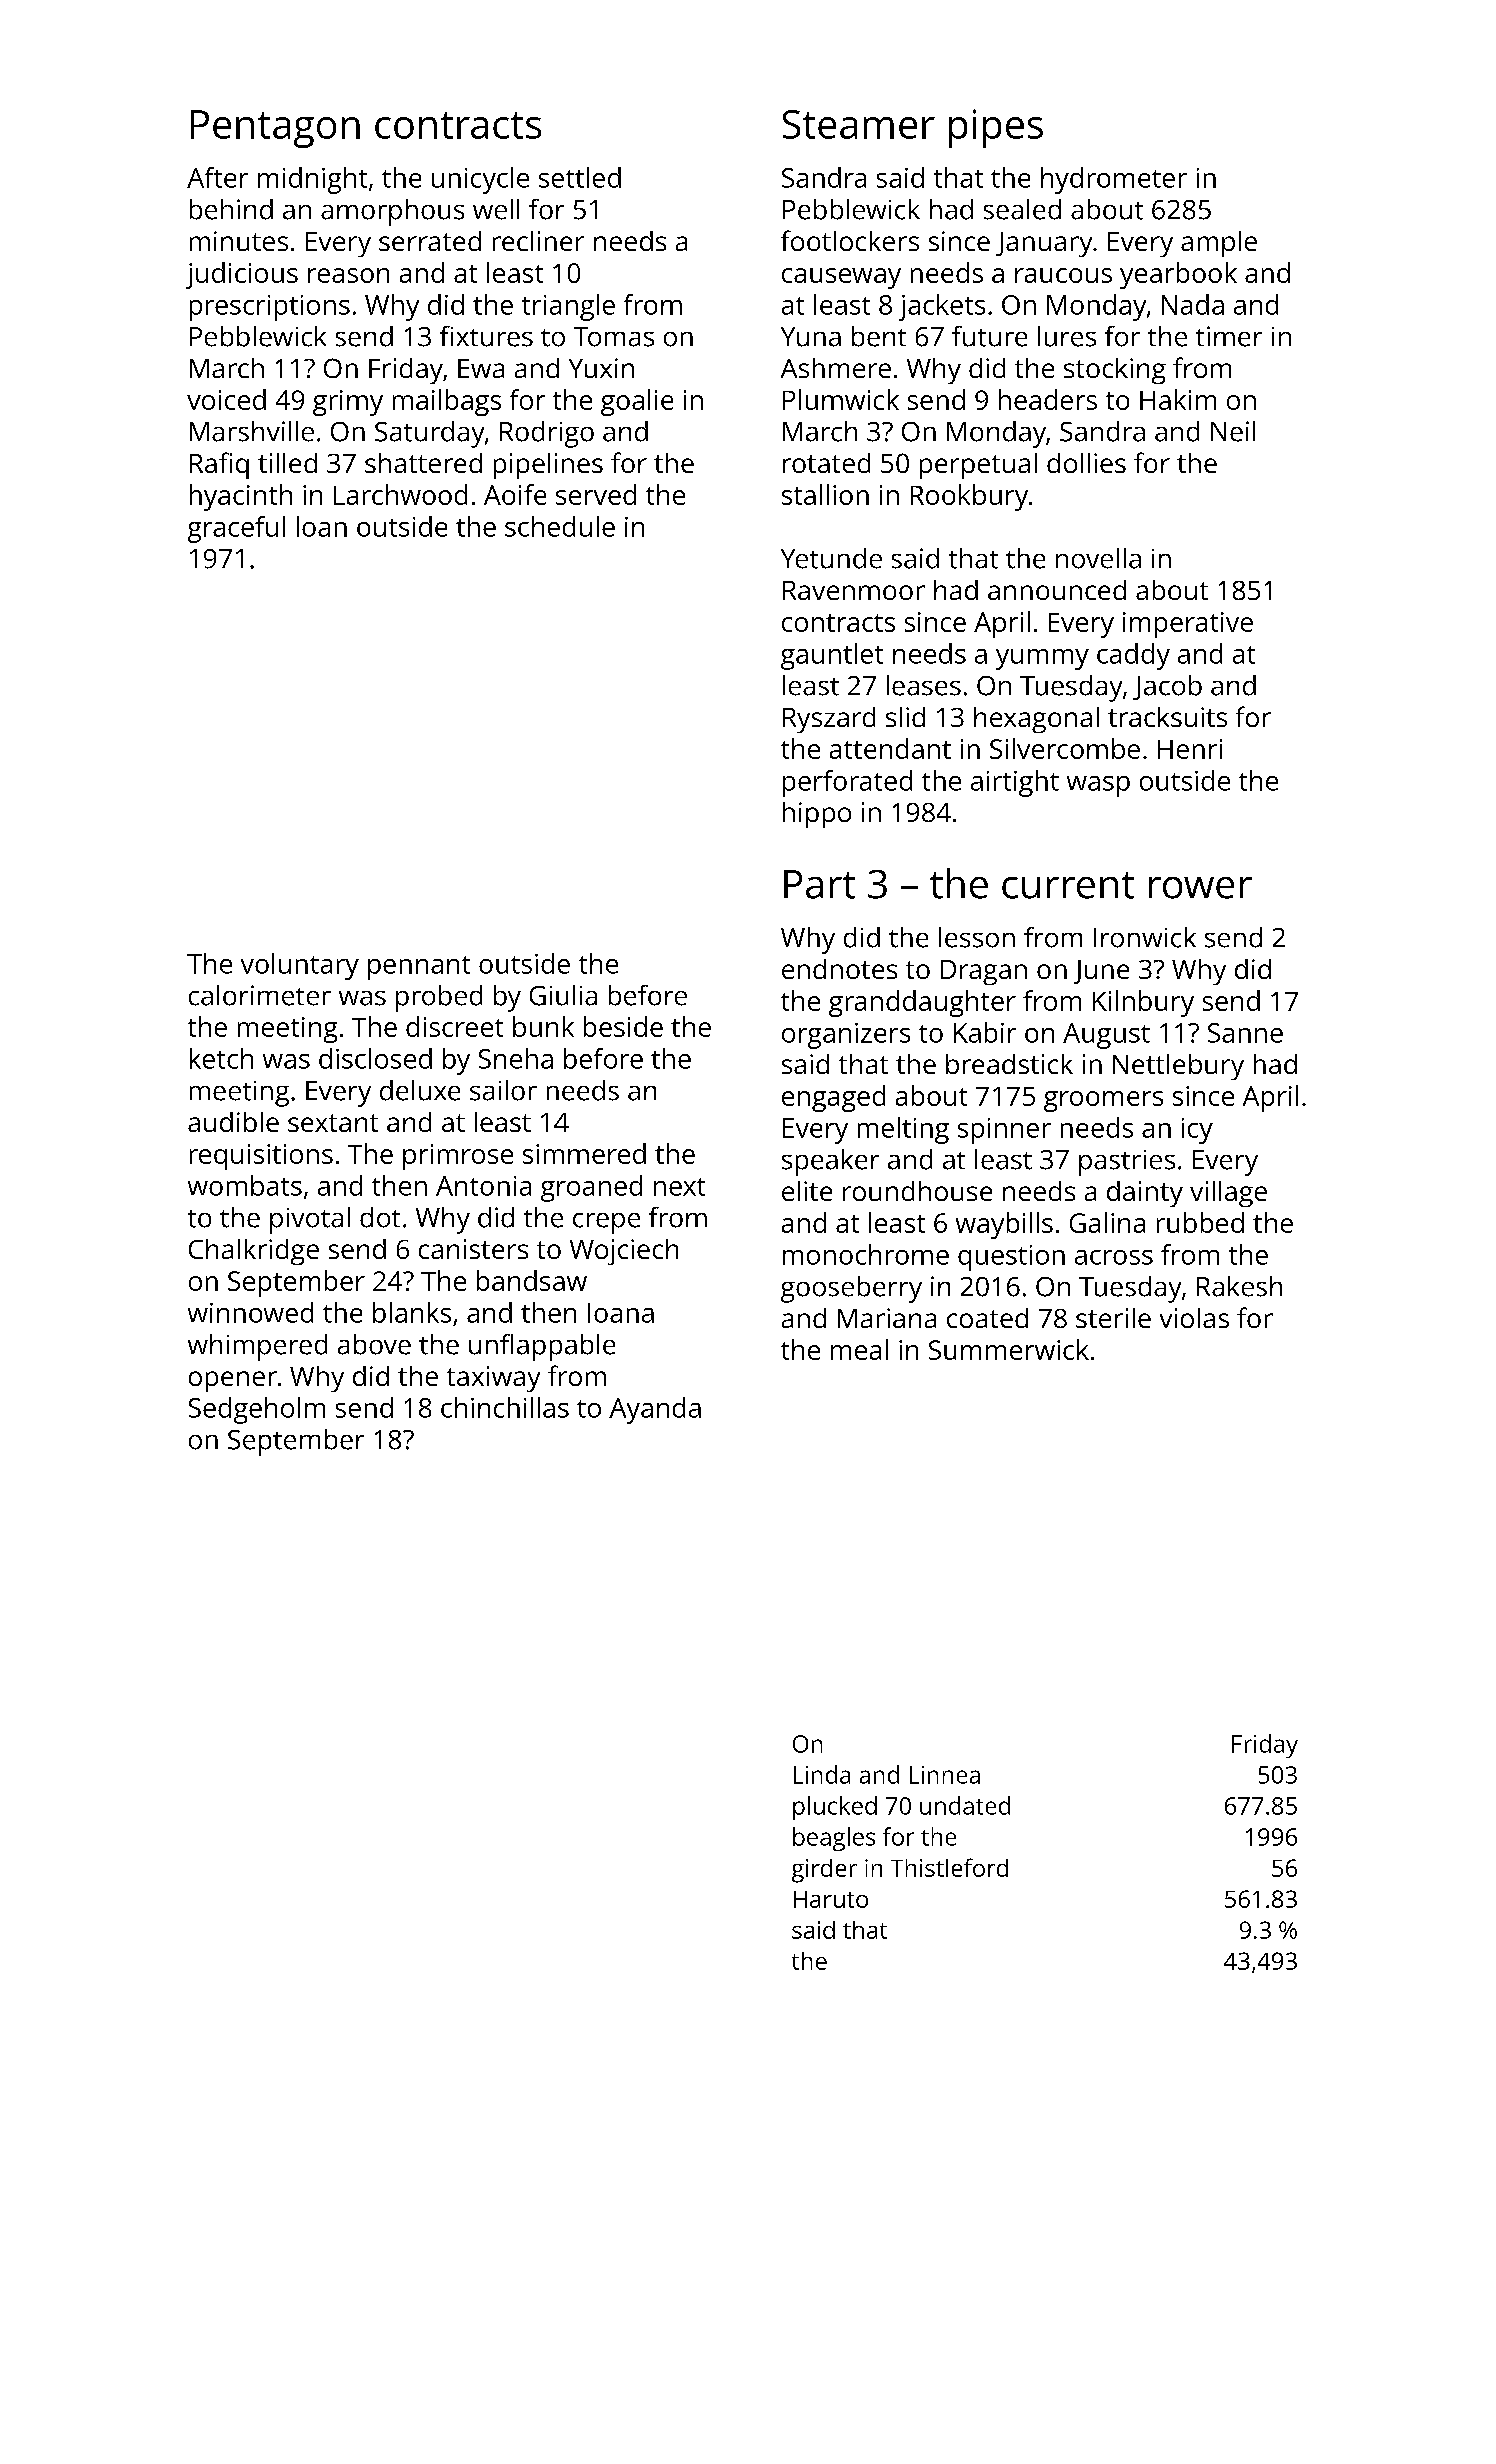  Describe the element at coordinates (400, 494) in the screenshot. I see `Larchwood` at that location.
